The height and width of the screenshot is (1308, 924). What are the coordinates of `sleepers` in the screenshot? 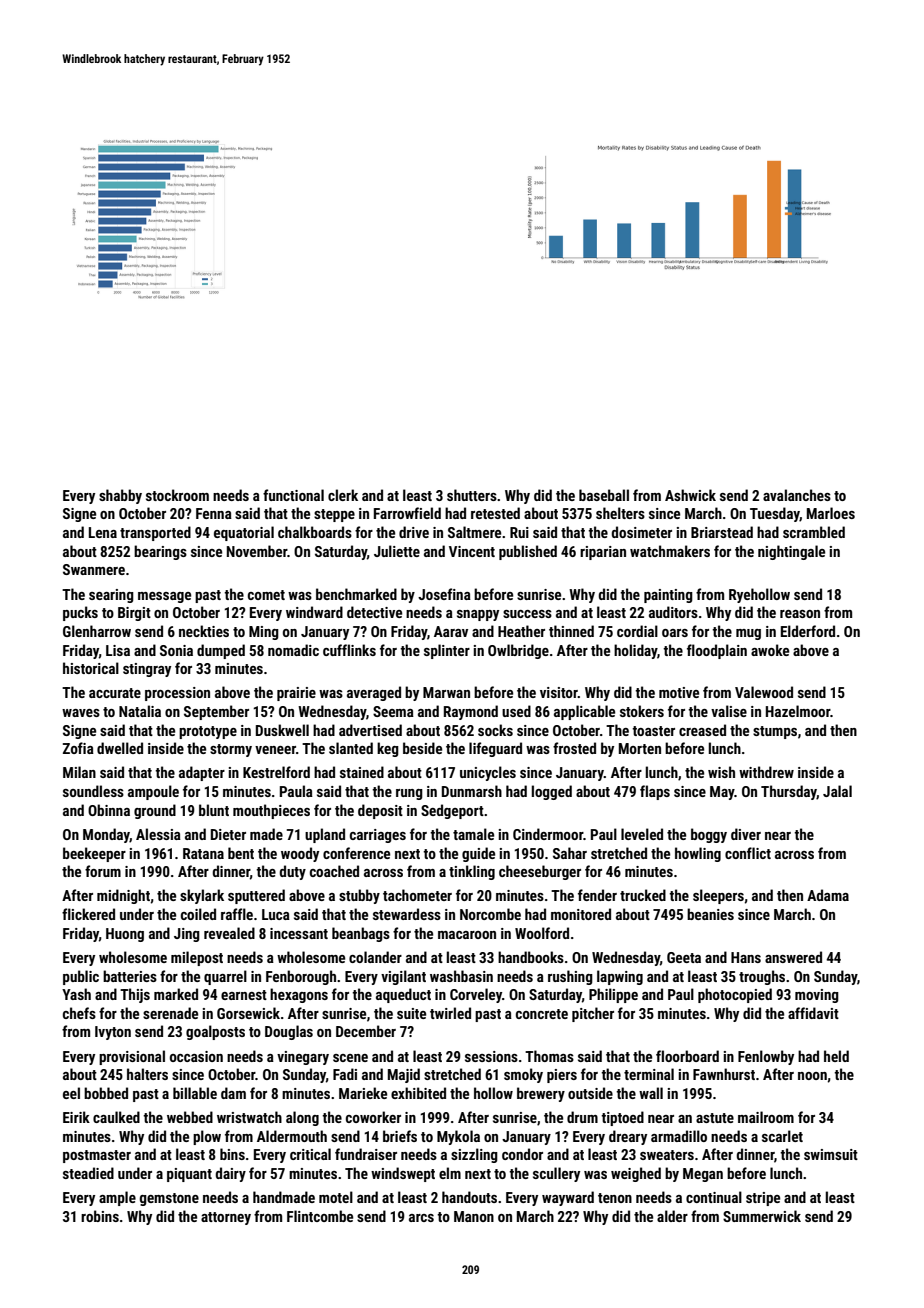 It's located at (718, 896).
